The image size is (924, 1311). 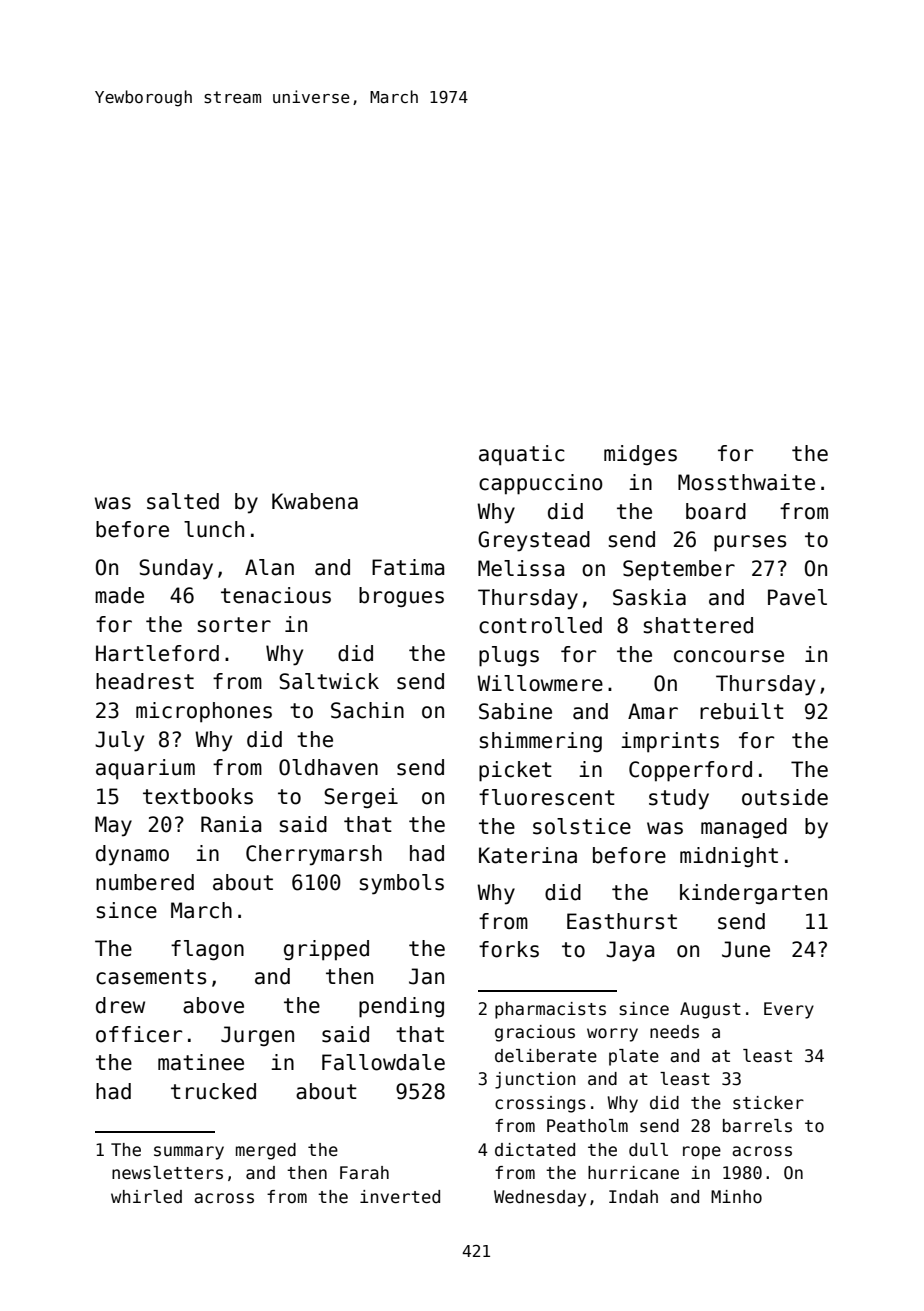 I want to click on midges, so click(x=640, y=455).
